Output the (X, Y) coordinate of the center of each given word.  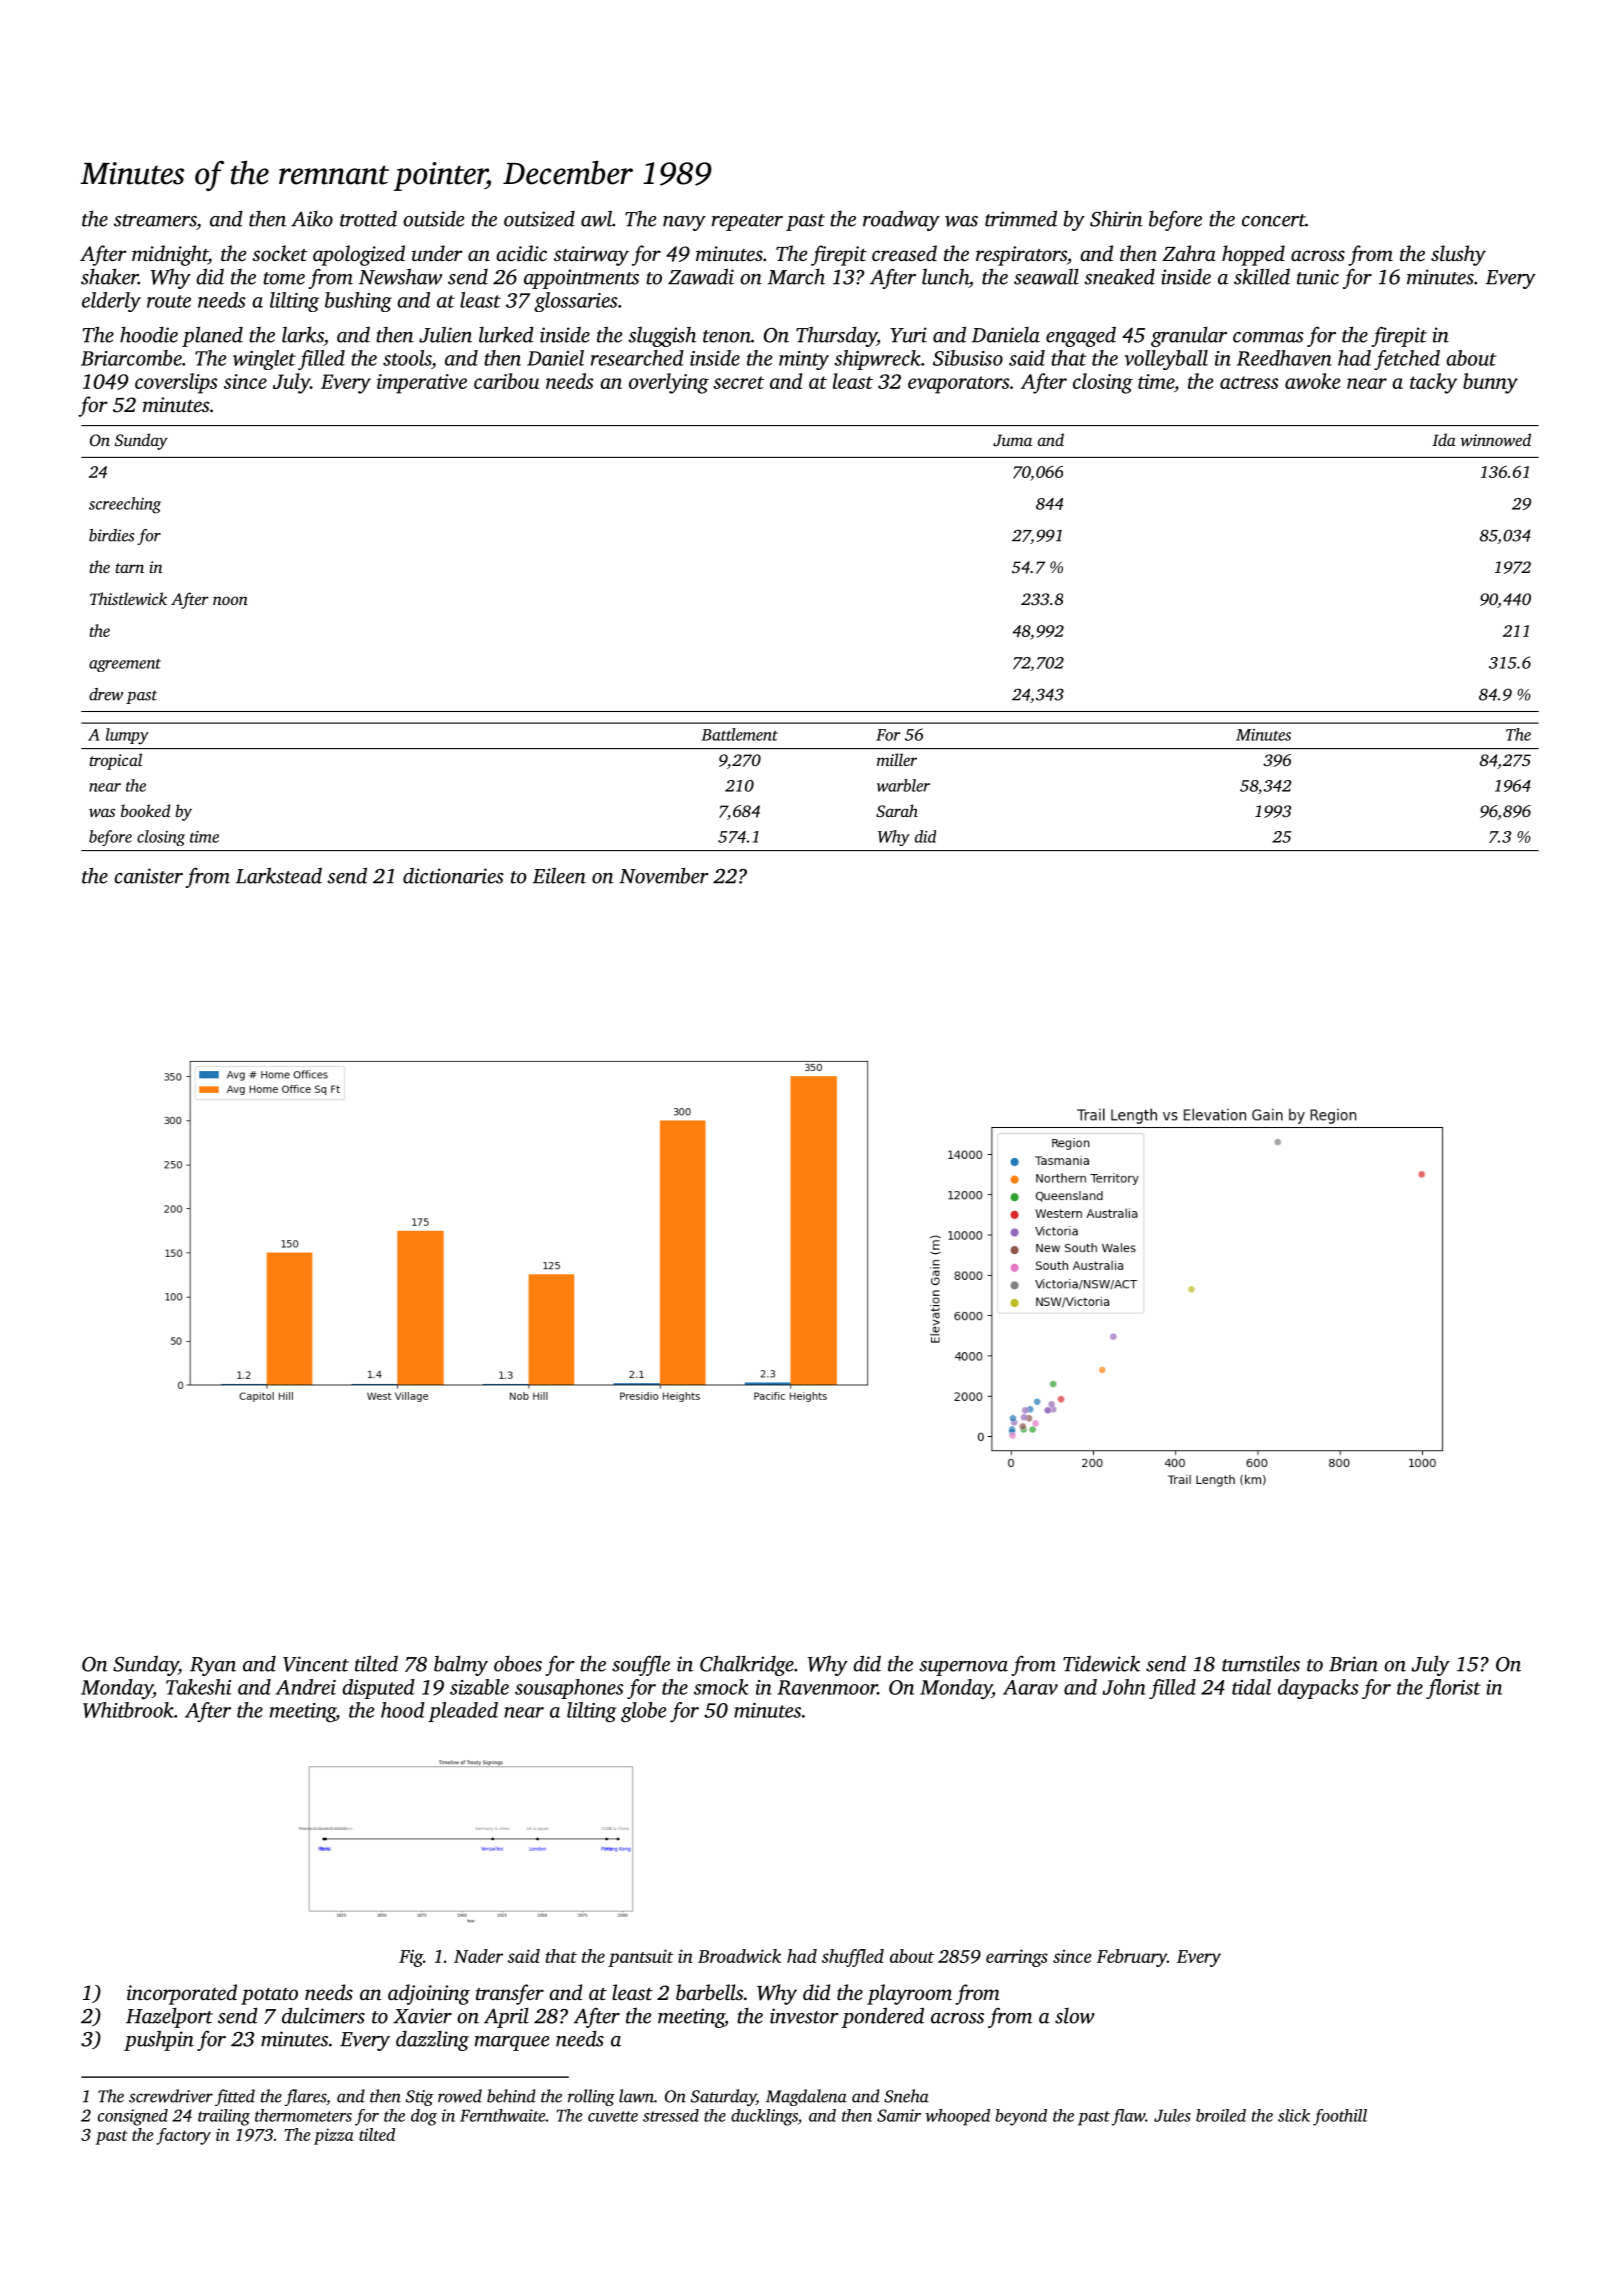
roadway (901, 220)
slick (1294, 2115)
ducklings (764, 2117)
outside (433, 219)
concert (1274, 220)
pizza (333, 2136)
